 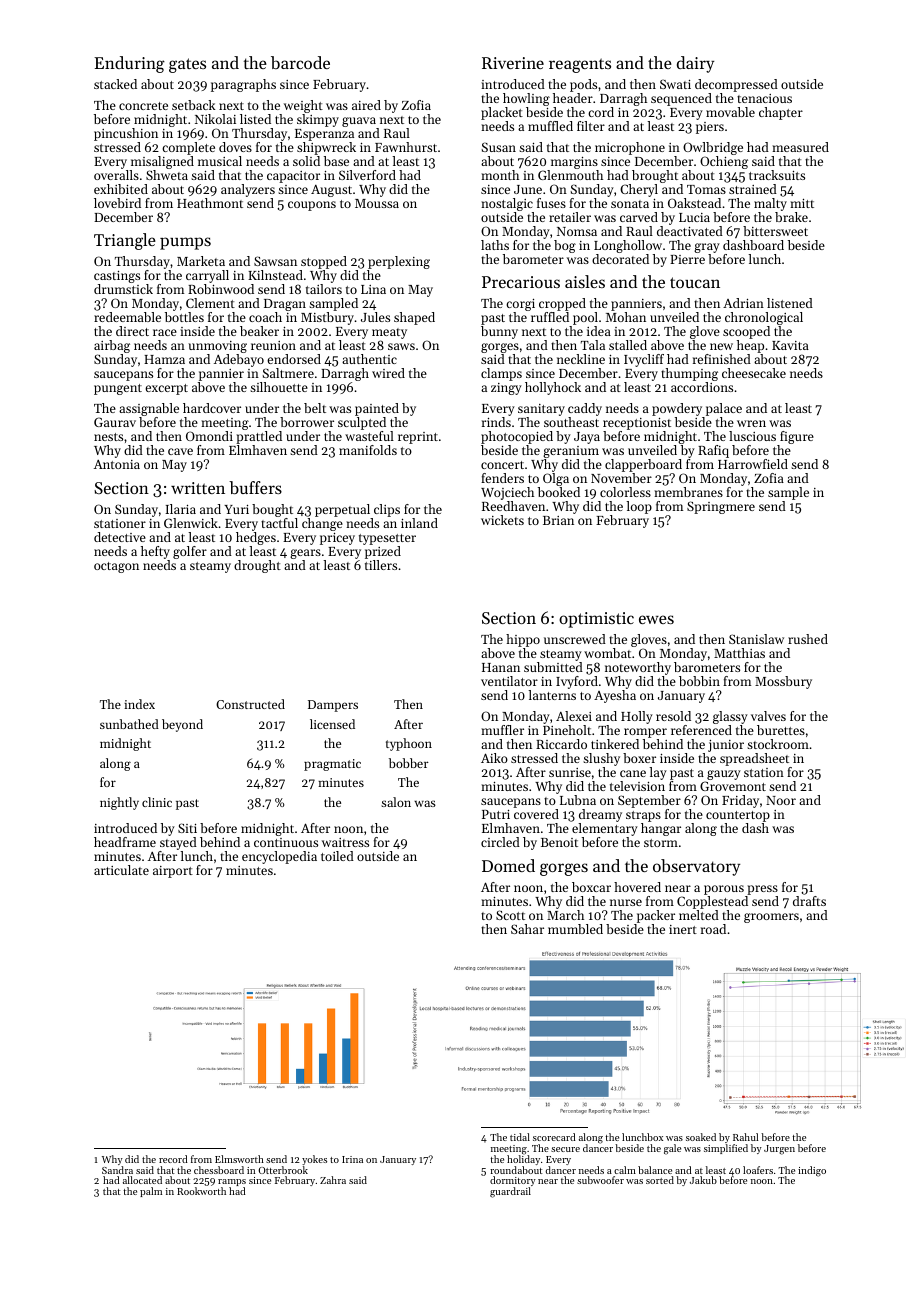 I want to click on Riverine, so click(x=513, y=63).
